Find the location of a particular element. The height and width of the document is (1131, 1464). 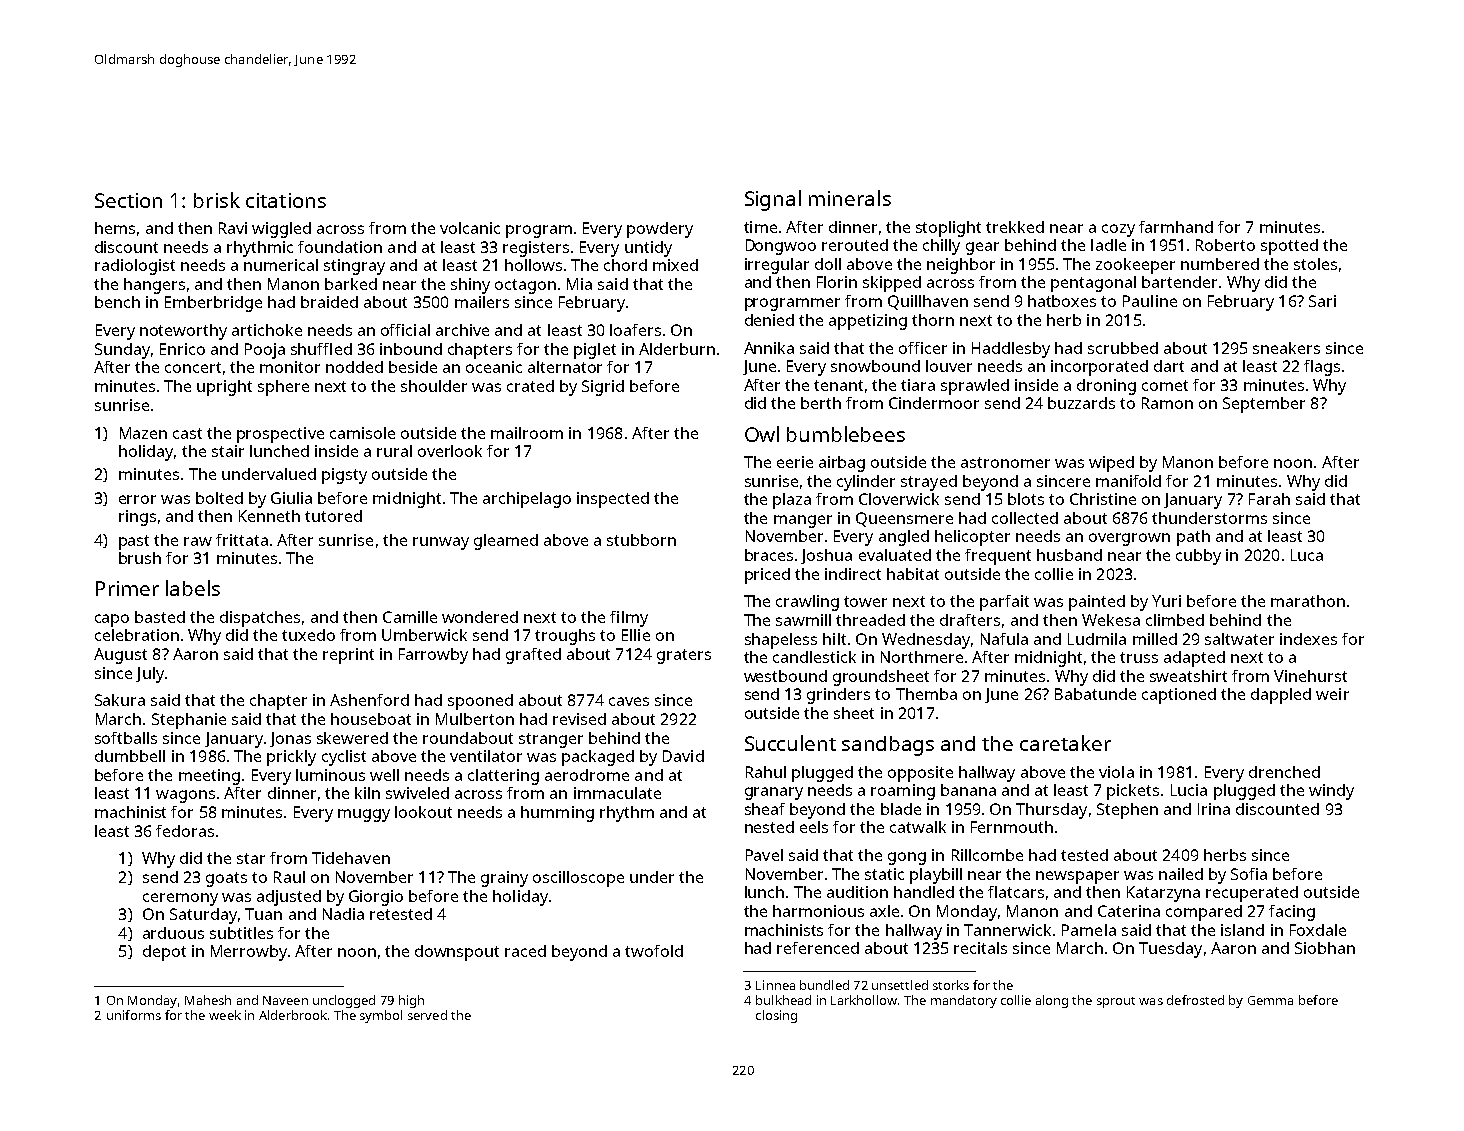

Sigrid is located at coordinates (603, 388).
